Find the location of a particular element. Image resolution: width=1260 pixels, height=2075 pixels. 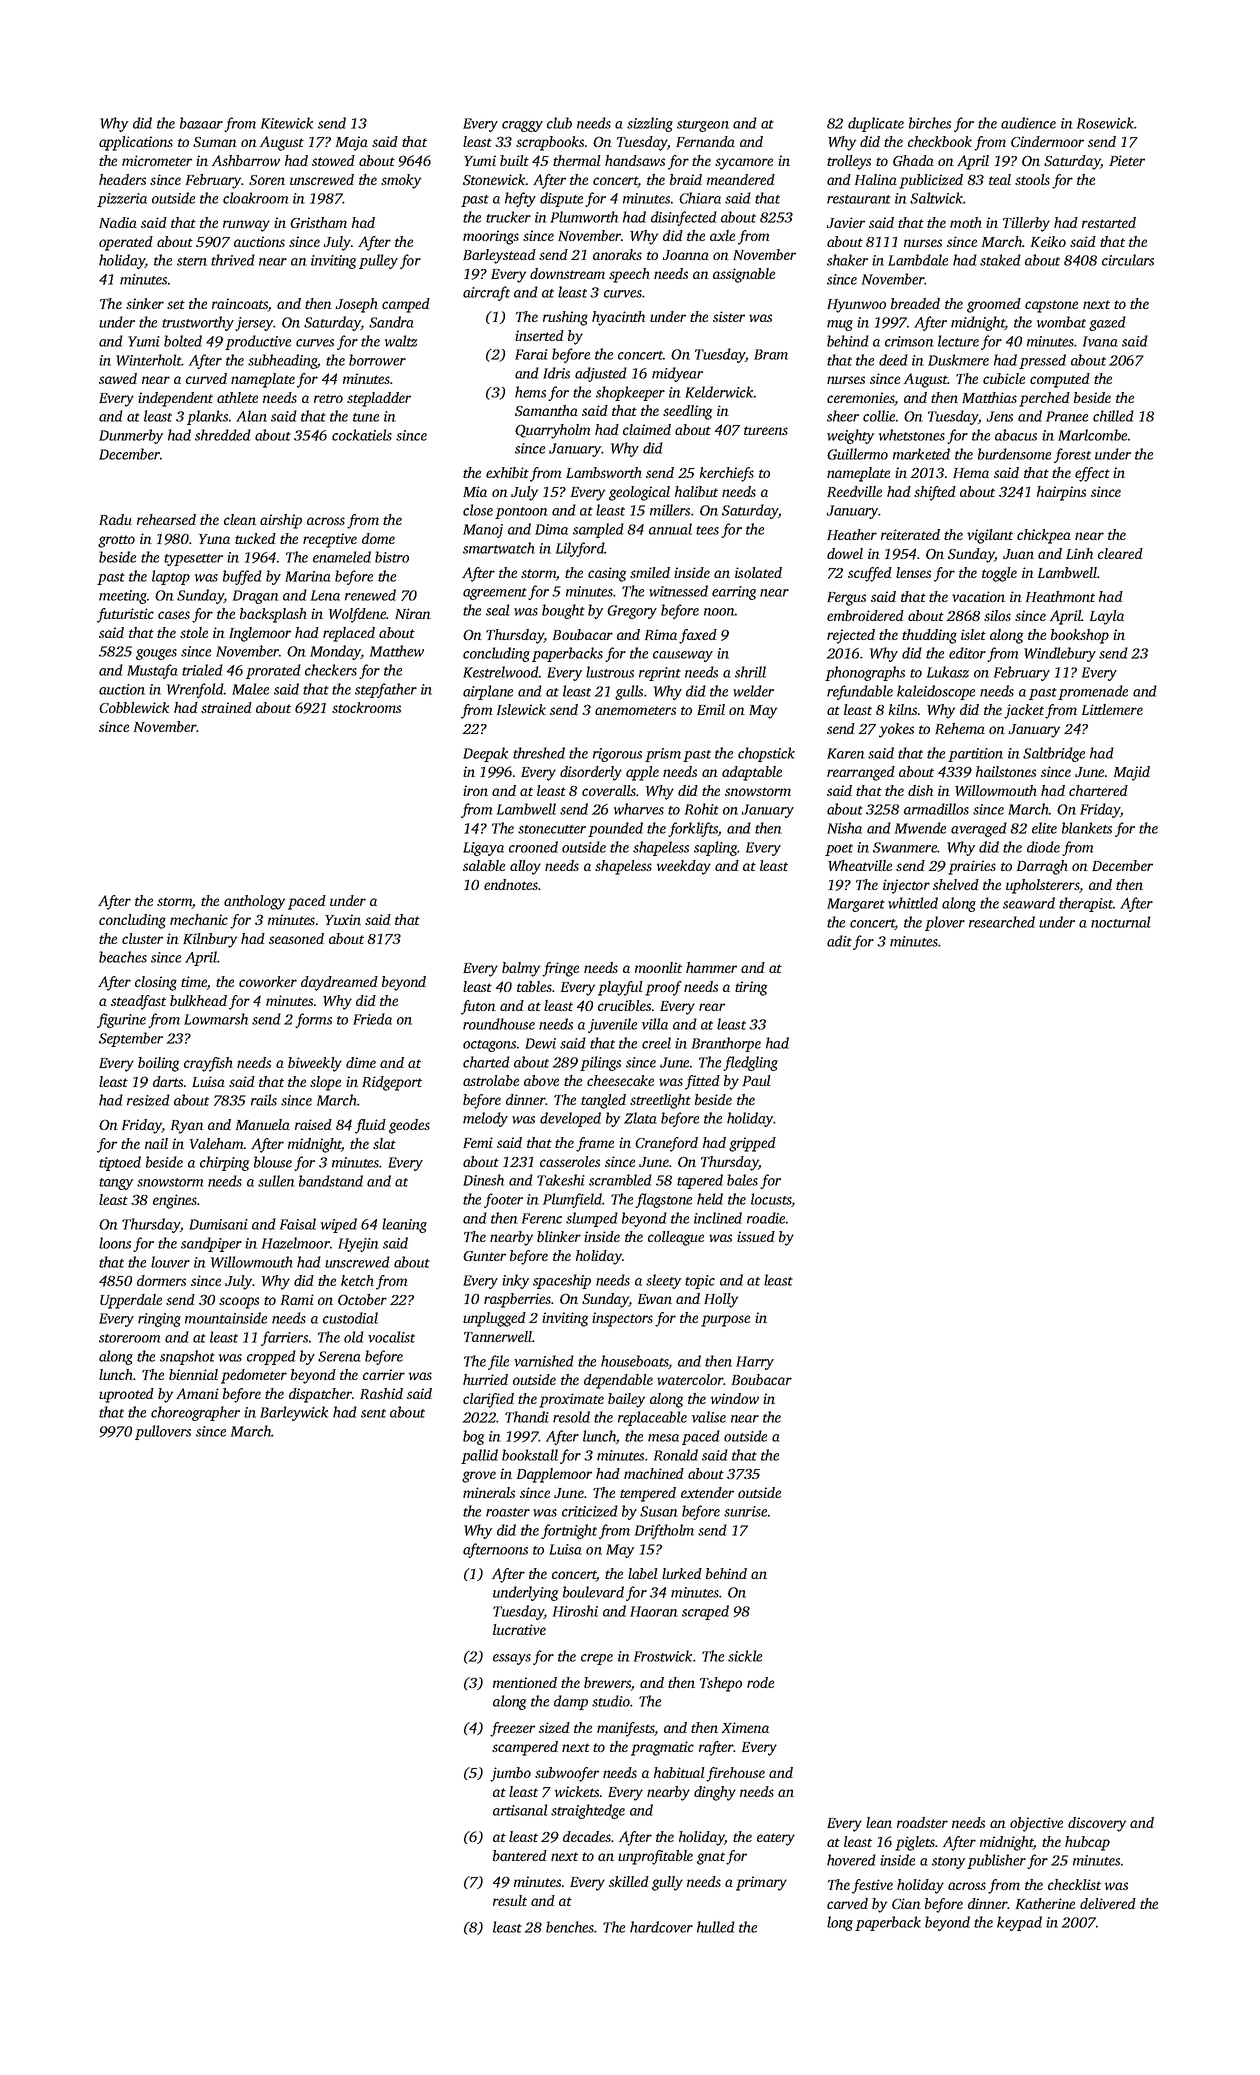

issued is located at coordinates (756, 1236).
